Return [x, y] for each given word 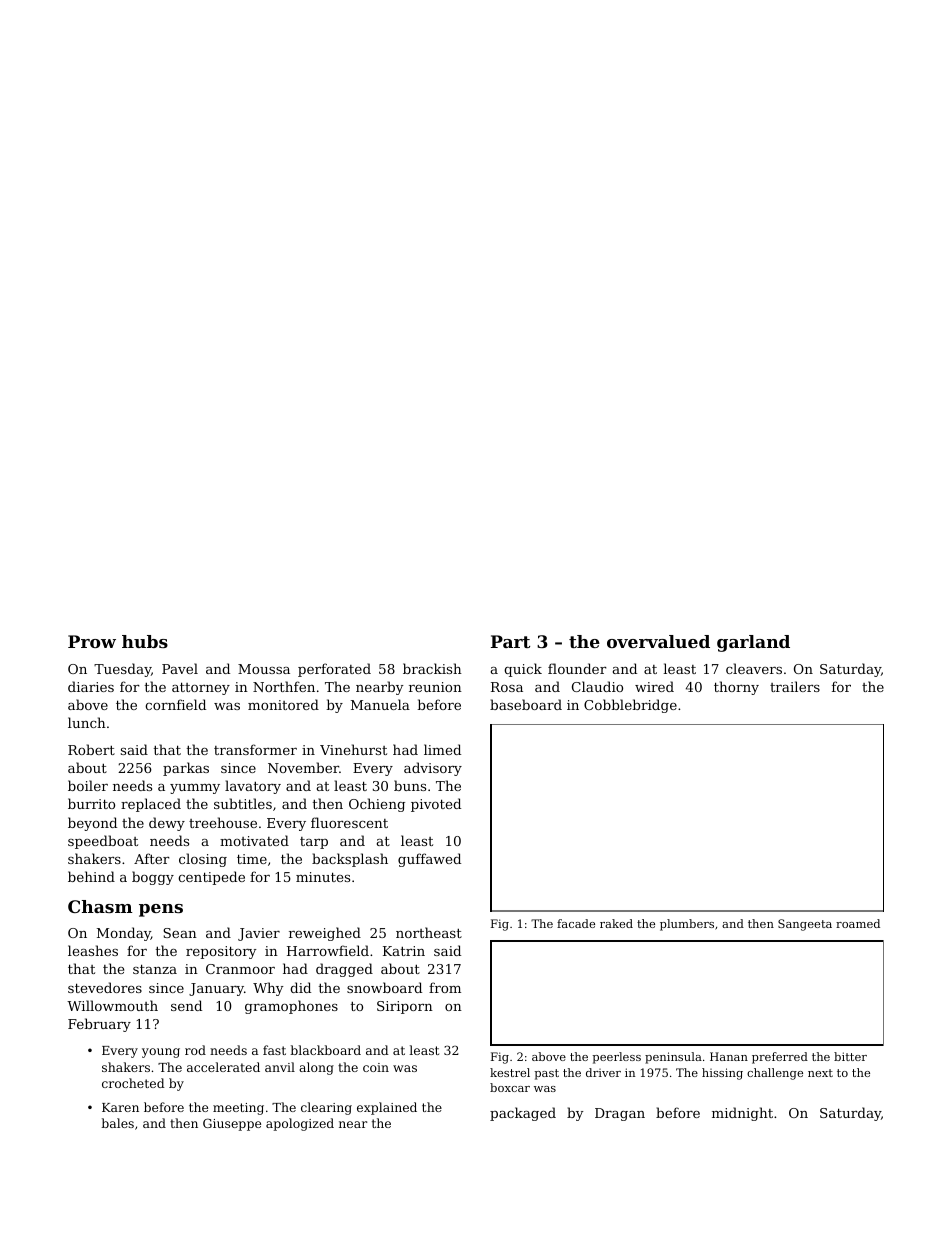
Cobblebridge [630, 706]
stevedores [105, 987]
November [303, 767]
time [252, 859]
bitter [850, 1056]
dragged [344, 970]
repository [221, 952]
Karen [120, 1107]
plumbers [687, 925]
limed [442, 749]
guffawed [429, 860]
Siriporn [405, 1007]
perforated [334, 670]
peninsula [673, 1058]
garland [753, 643]
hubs [145, 641]
